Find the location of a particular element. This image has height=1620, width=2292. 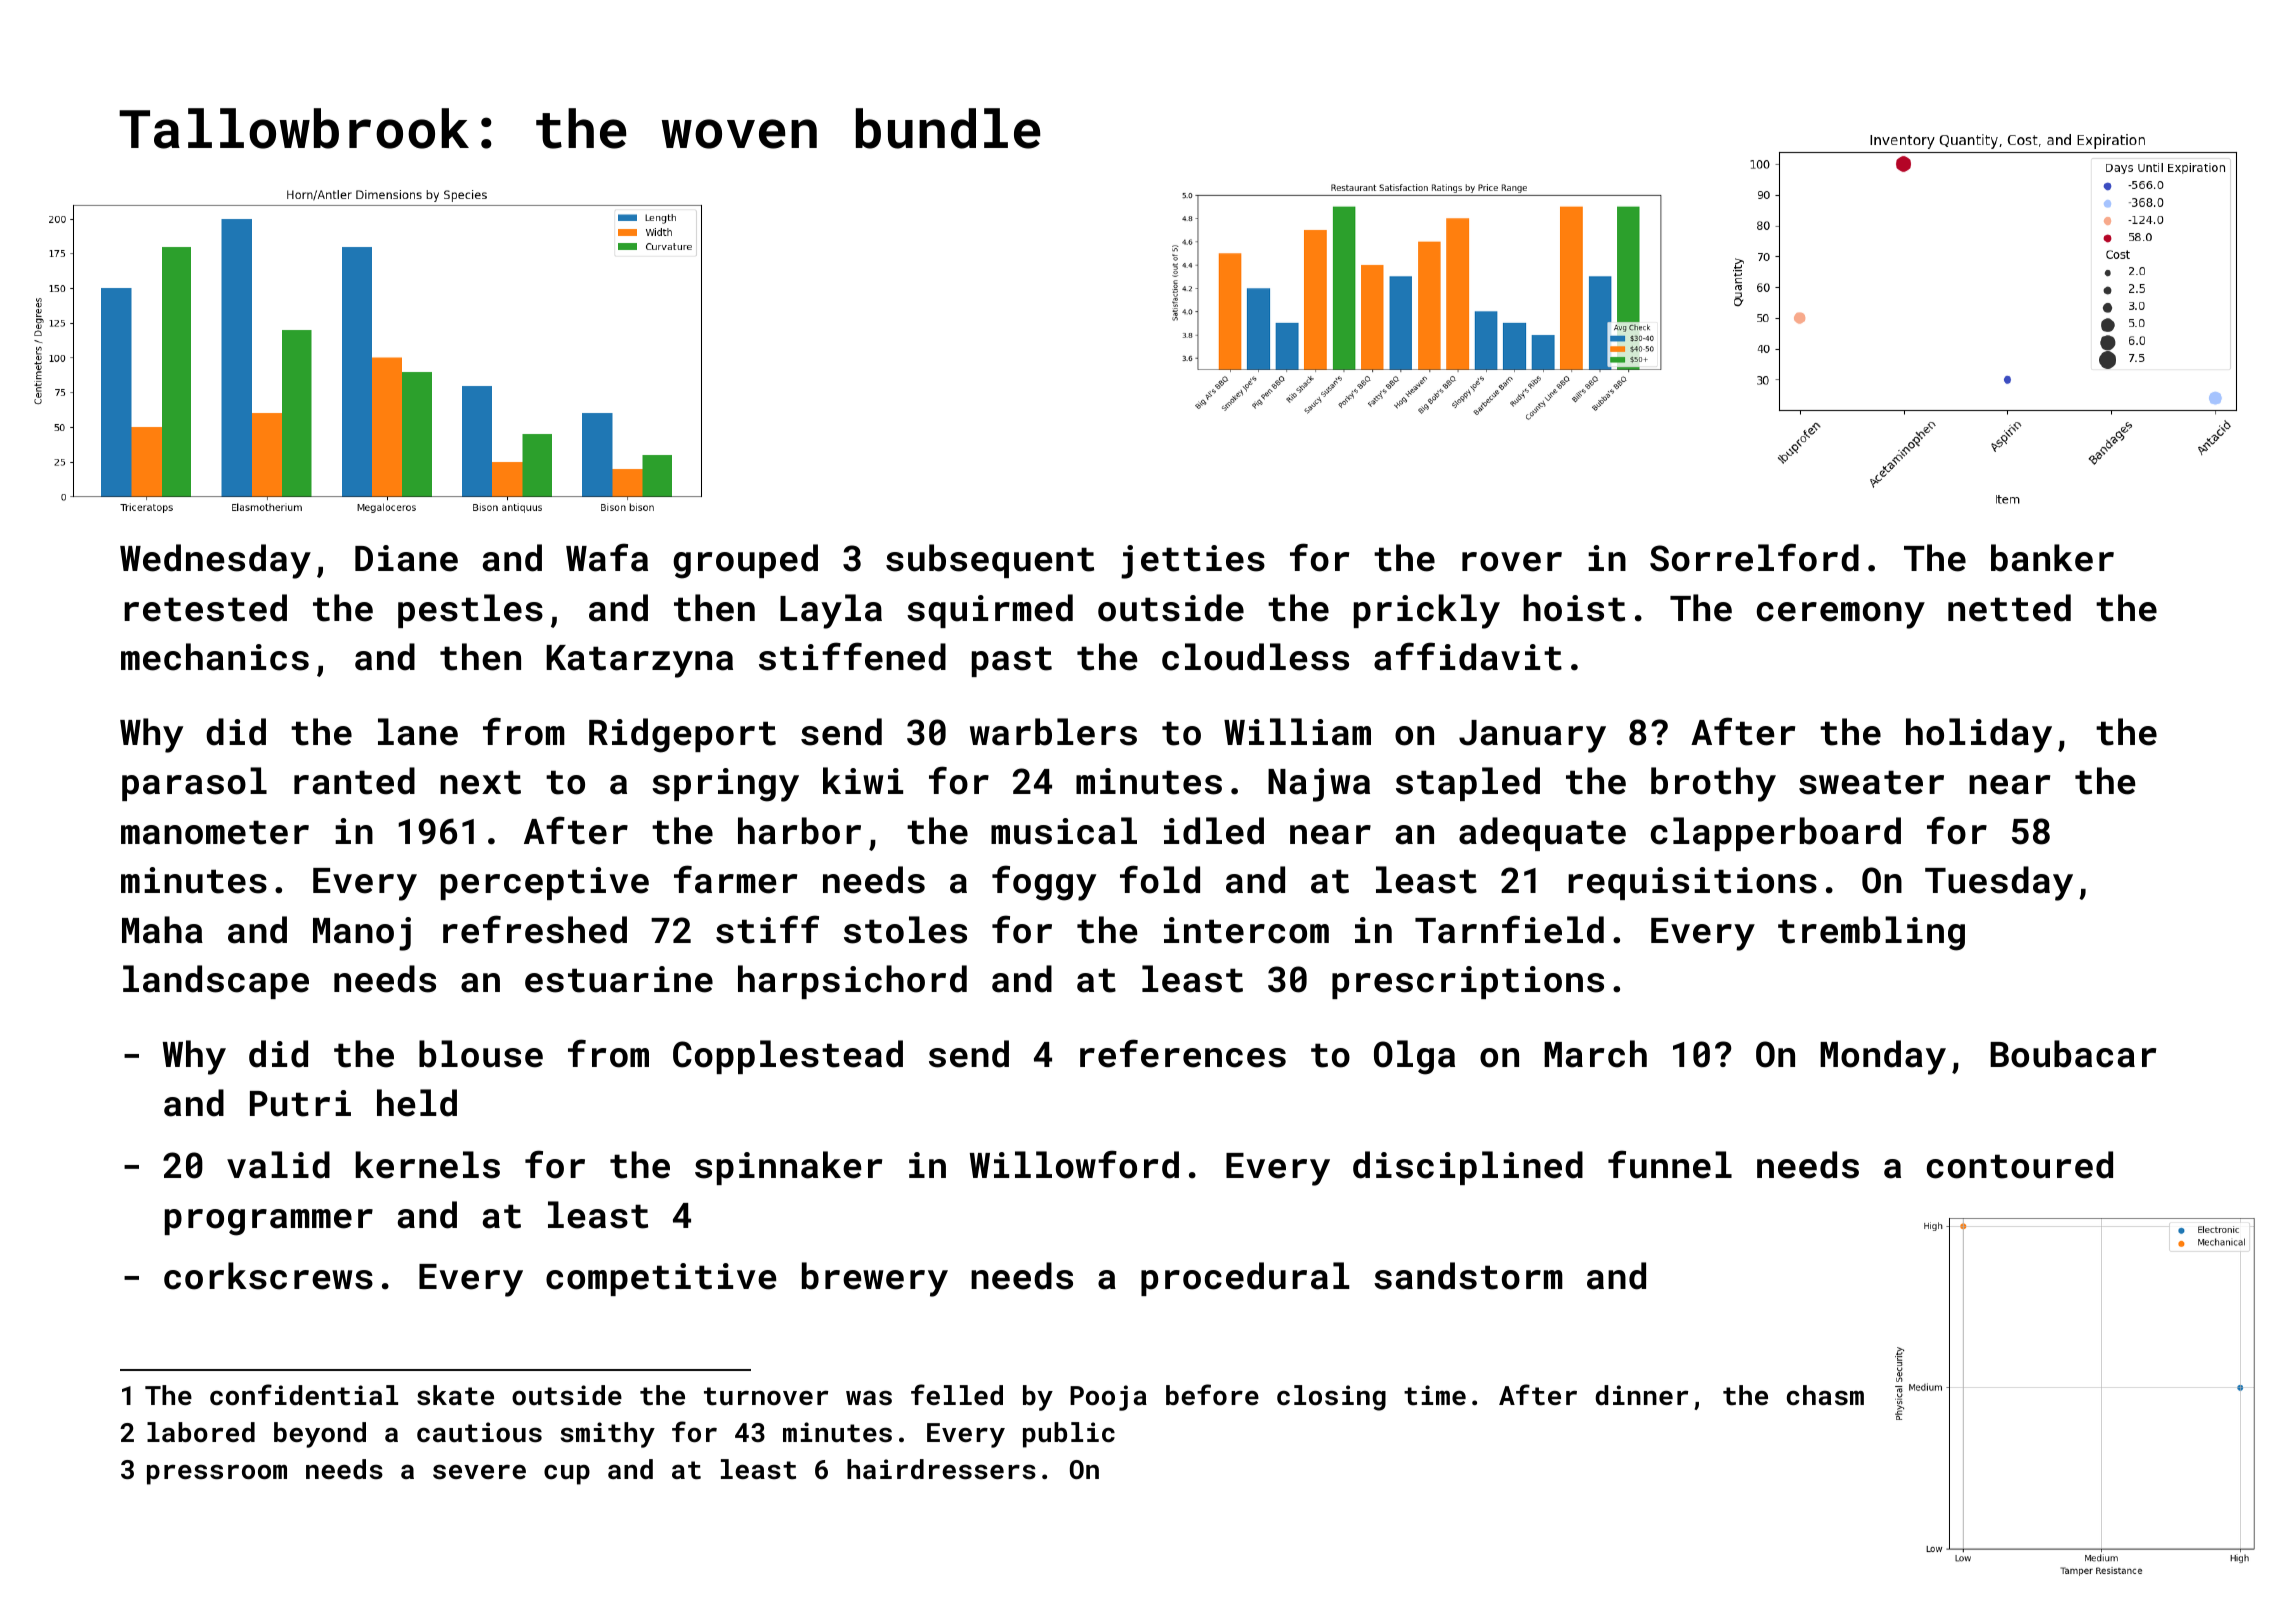

Willowford is located at coordinates (1074, 1164).
